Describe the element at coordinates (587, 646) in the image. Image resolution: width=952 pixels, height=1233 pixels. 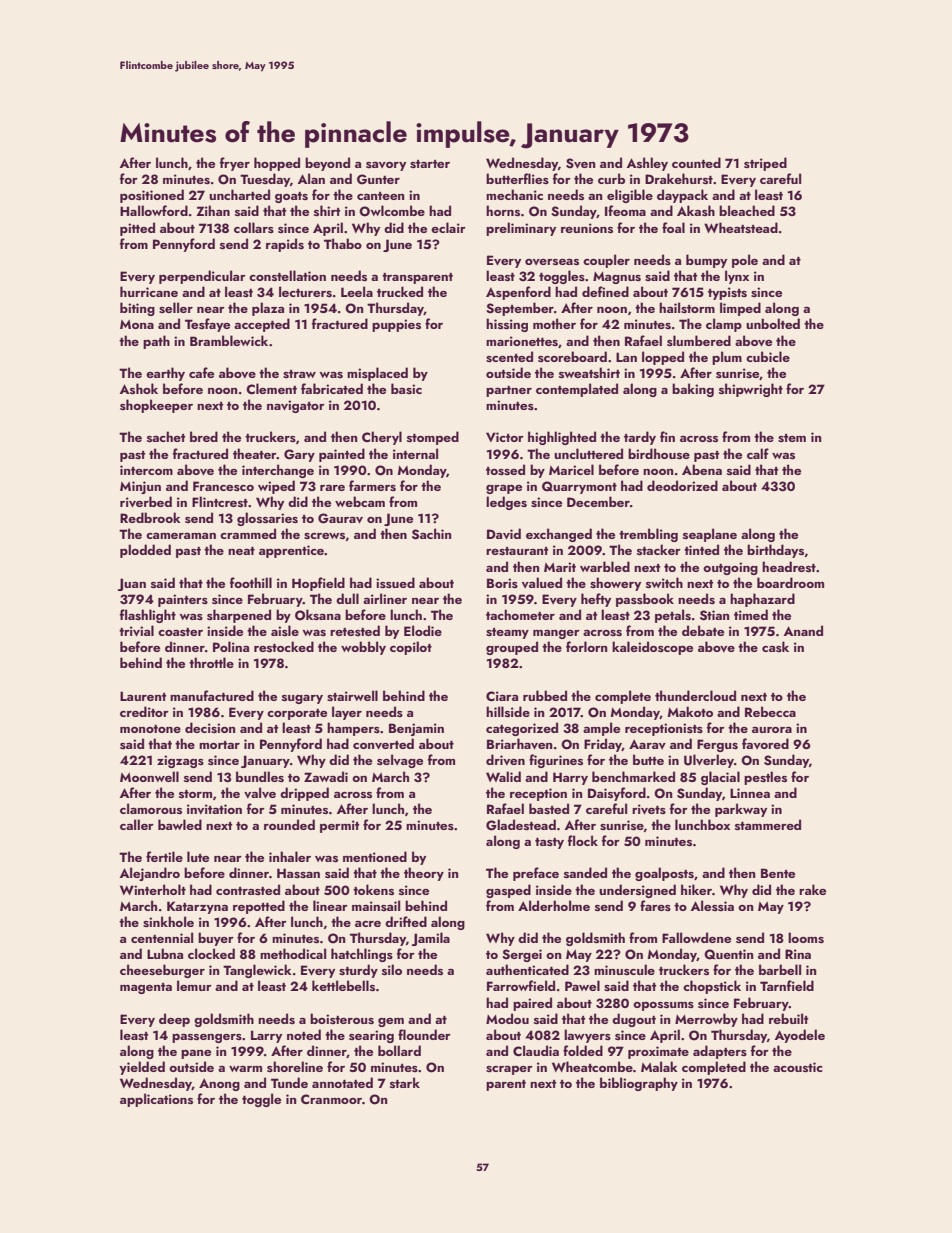
I see `forlorn` at that location.
